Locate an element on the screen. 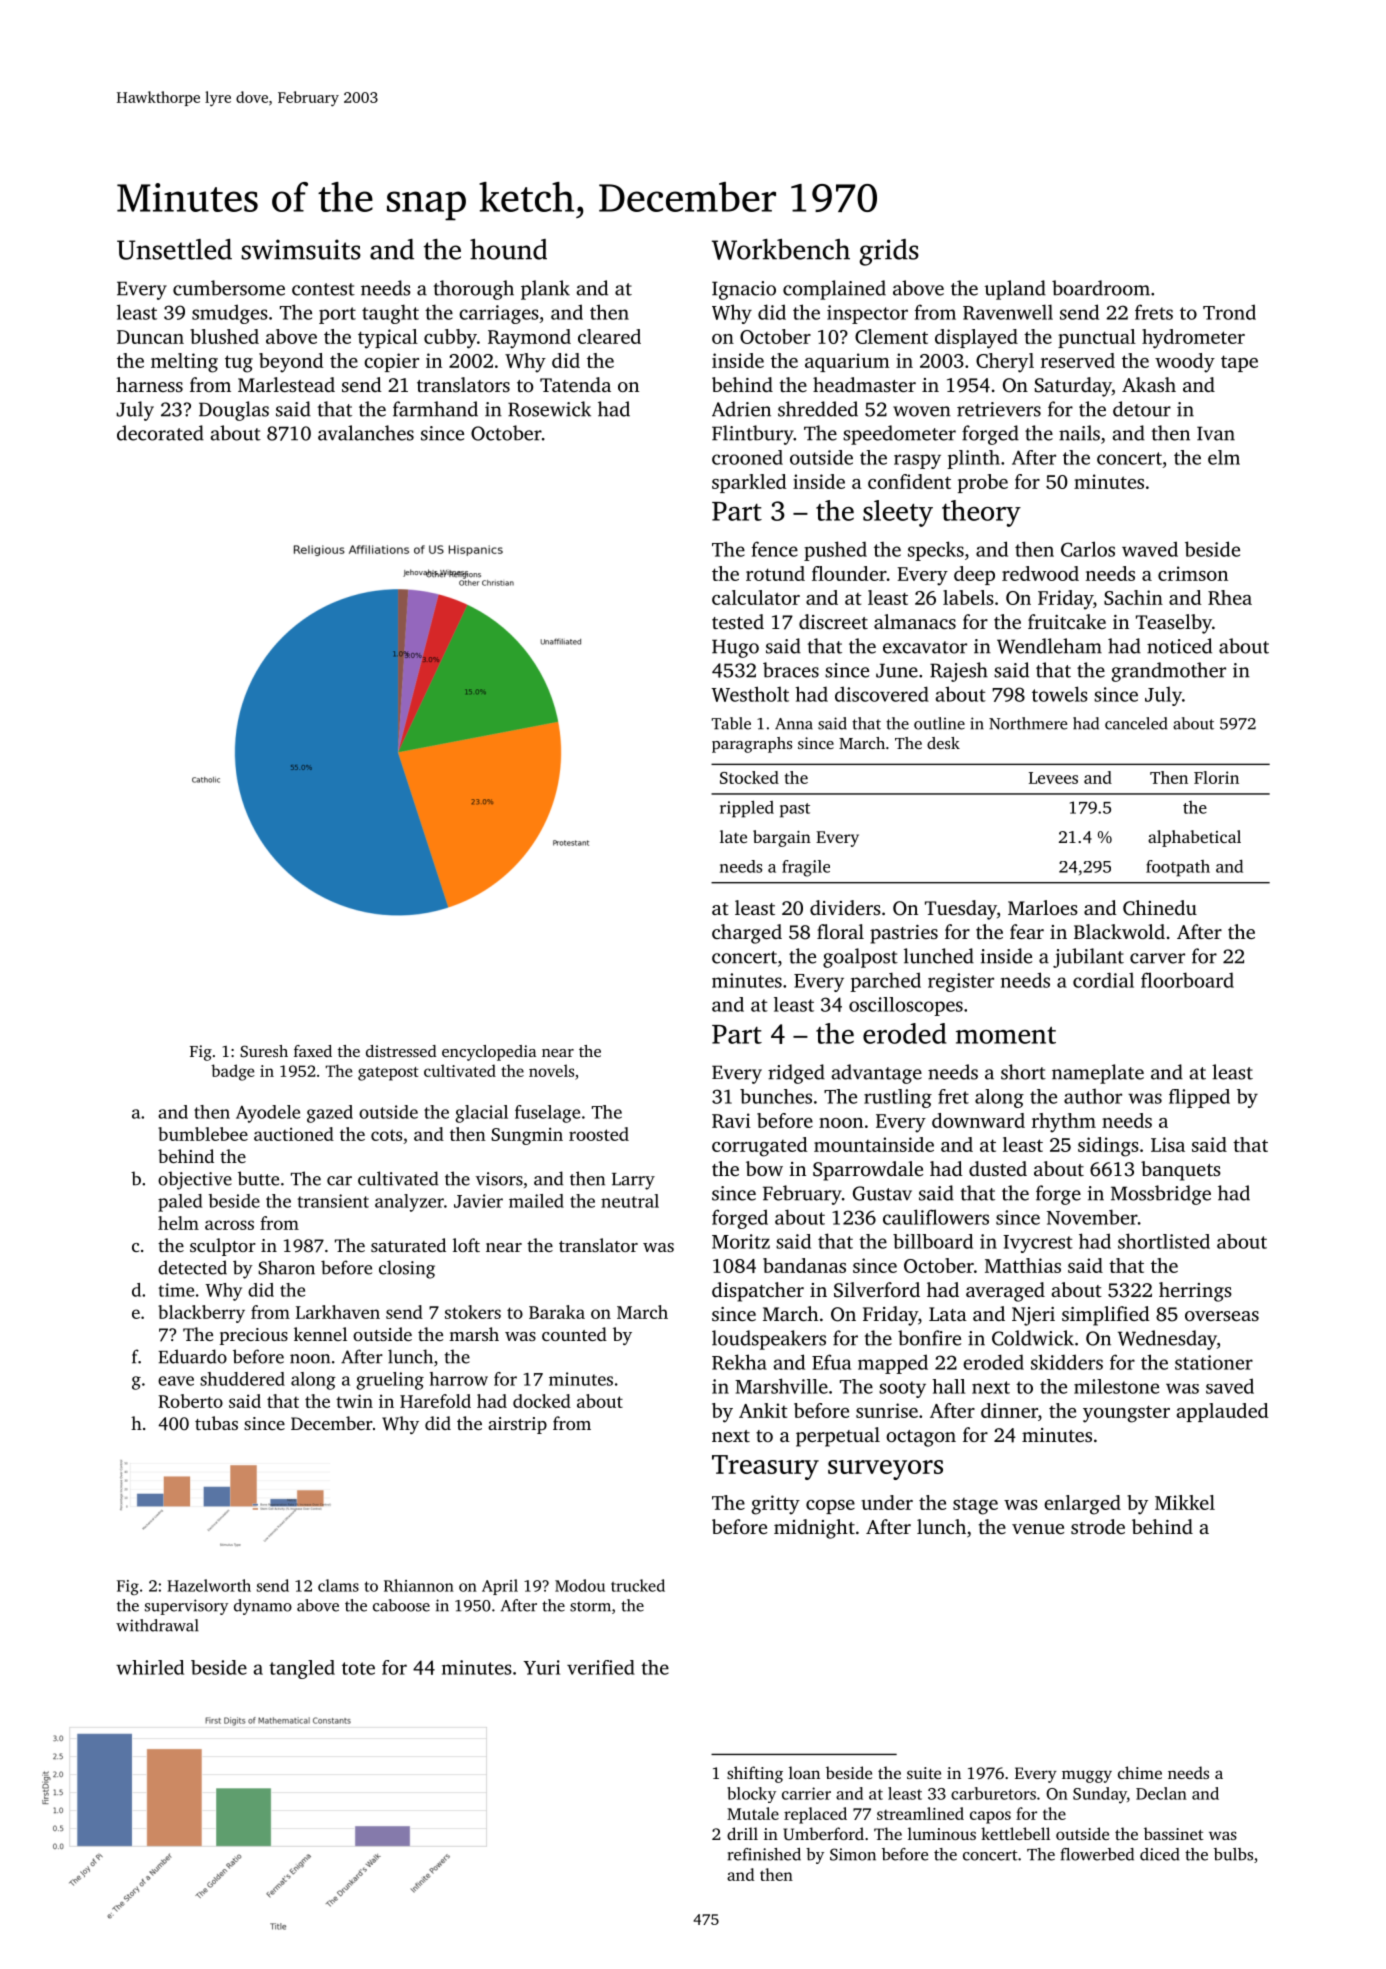 This screenshot has height=1969, width=1386. Table is located at coordinates (731, 723).
